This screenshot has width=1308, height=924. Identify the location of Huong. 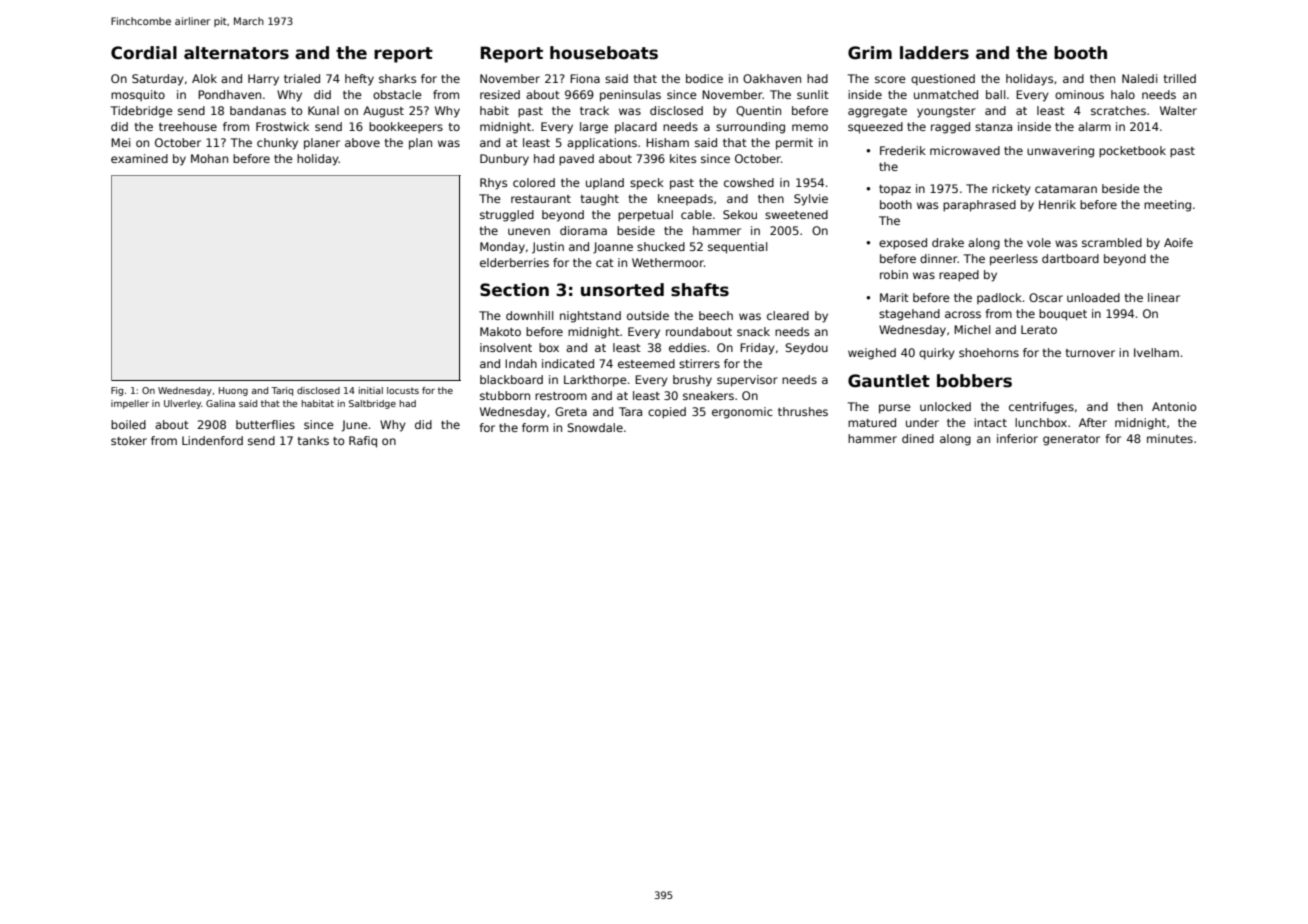
(233, 391).
